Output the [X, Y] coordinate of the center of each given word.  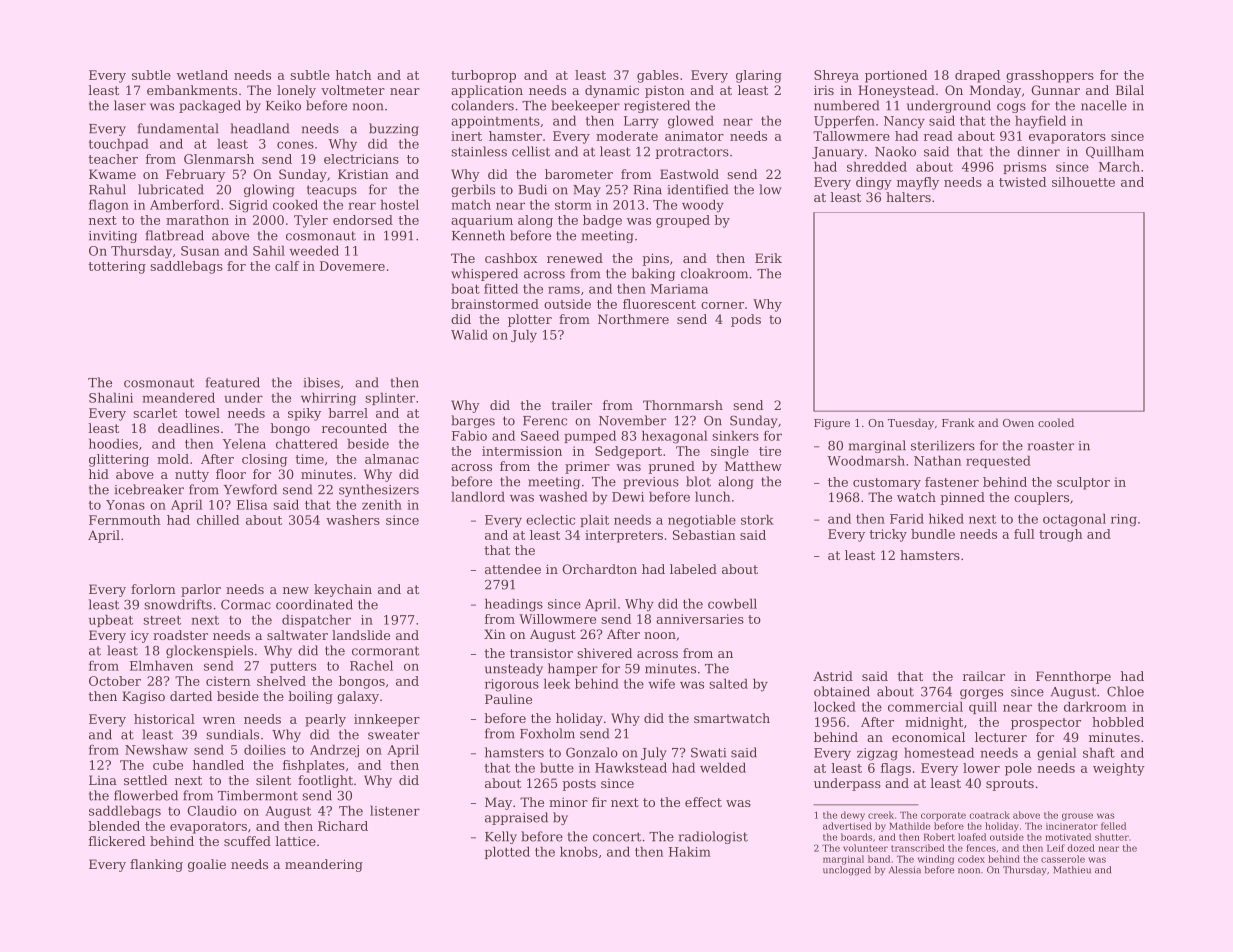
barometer [579, 174]
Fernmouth [125, 520]
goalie [207, 865]
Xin [495, 634]
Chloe [1125, 691]
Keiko [283, 105]
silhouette [1083, 182]
